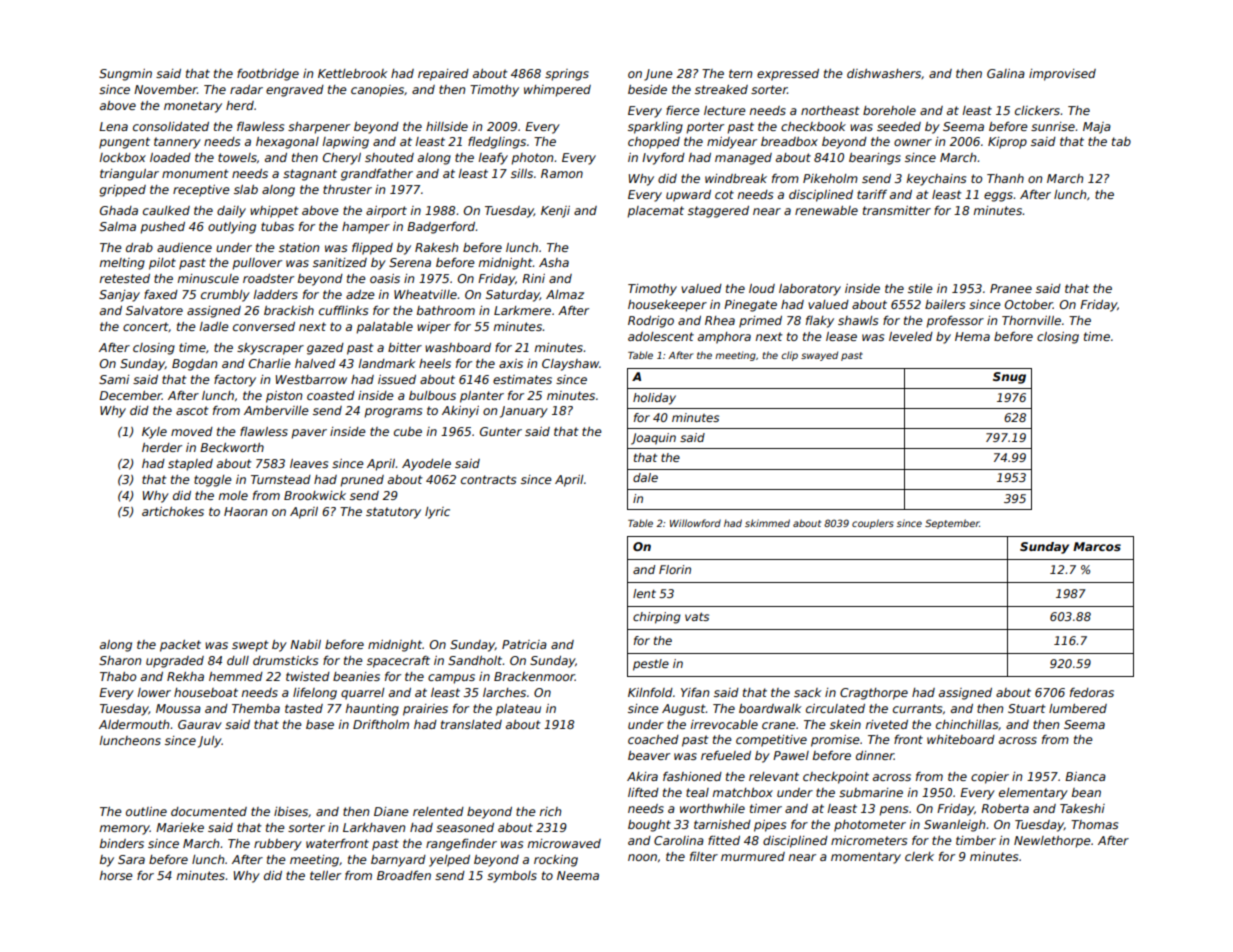  Describe the element at coordinates (952, 524) in the document. I see `September` at that location.
